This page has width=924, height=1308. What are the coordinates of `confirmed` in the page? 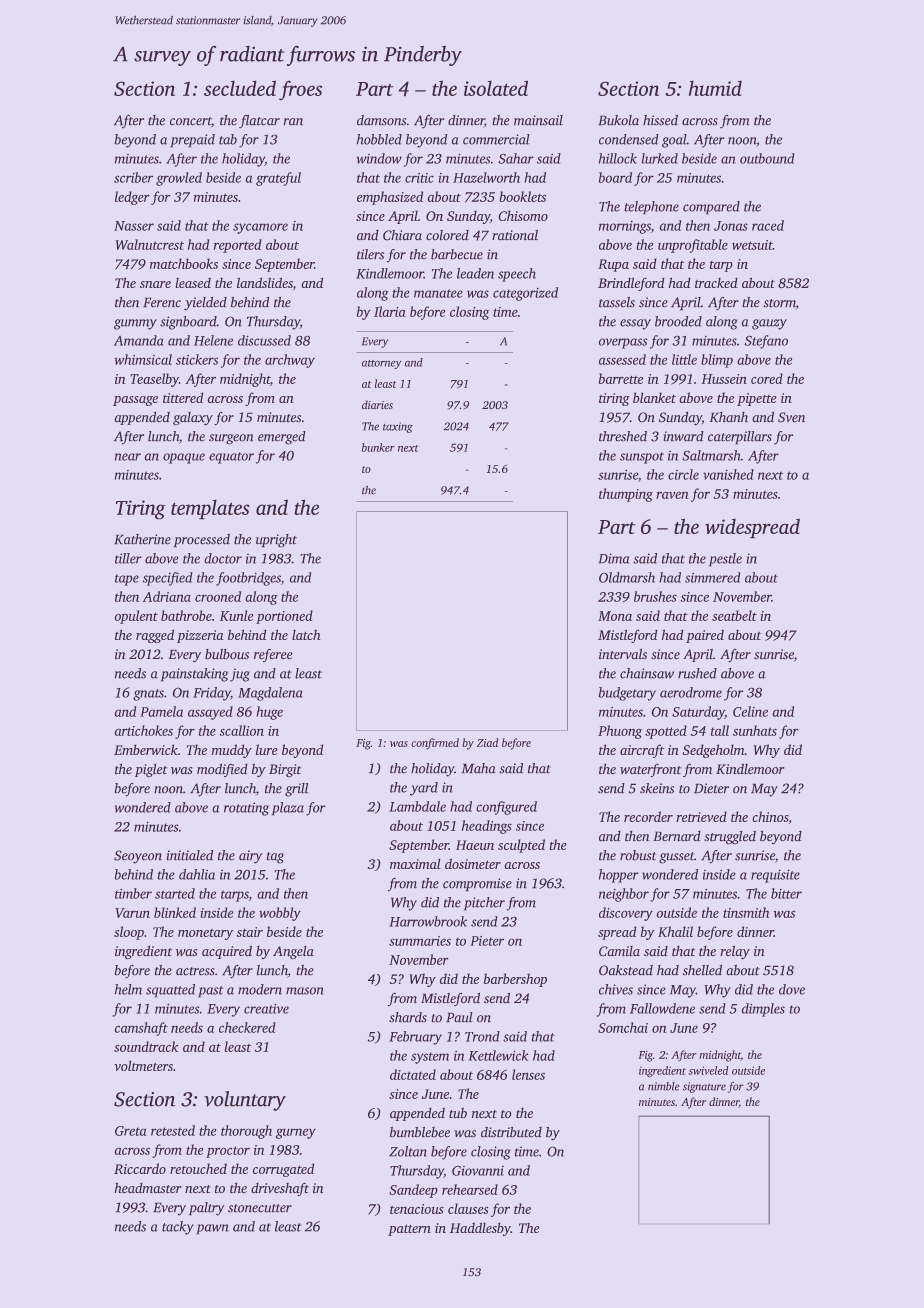 It's located at (435, 744).
